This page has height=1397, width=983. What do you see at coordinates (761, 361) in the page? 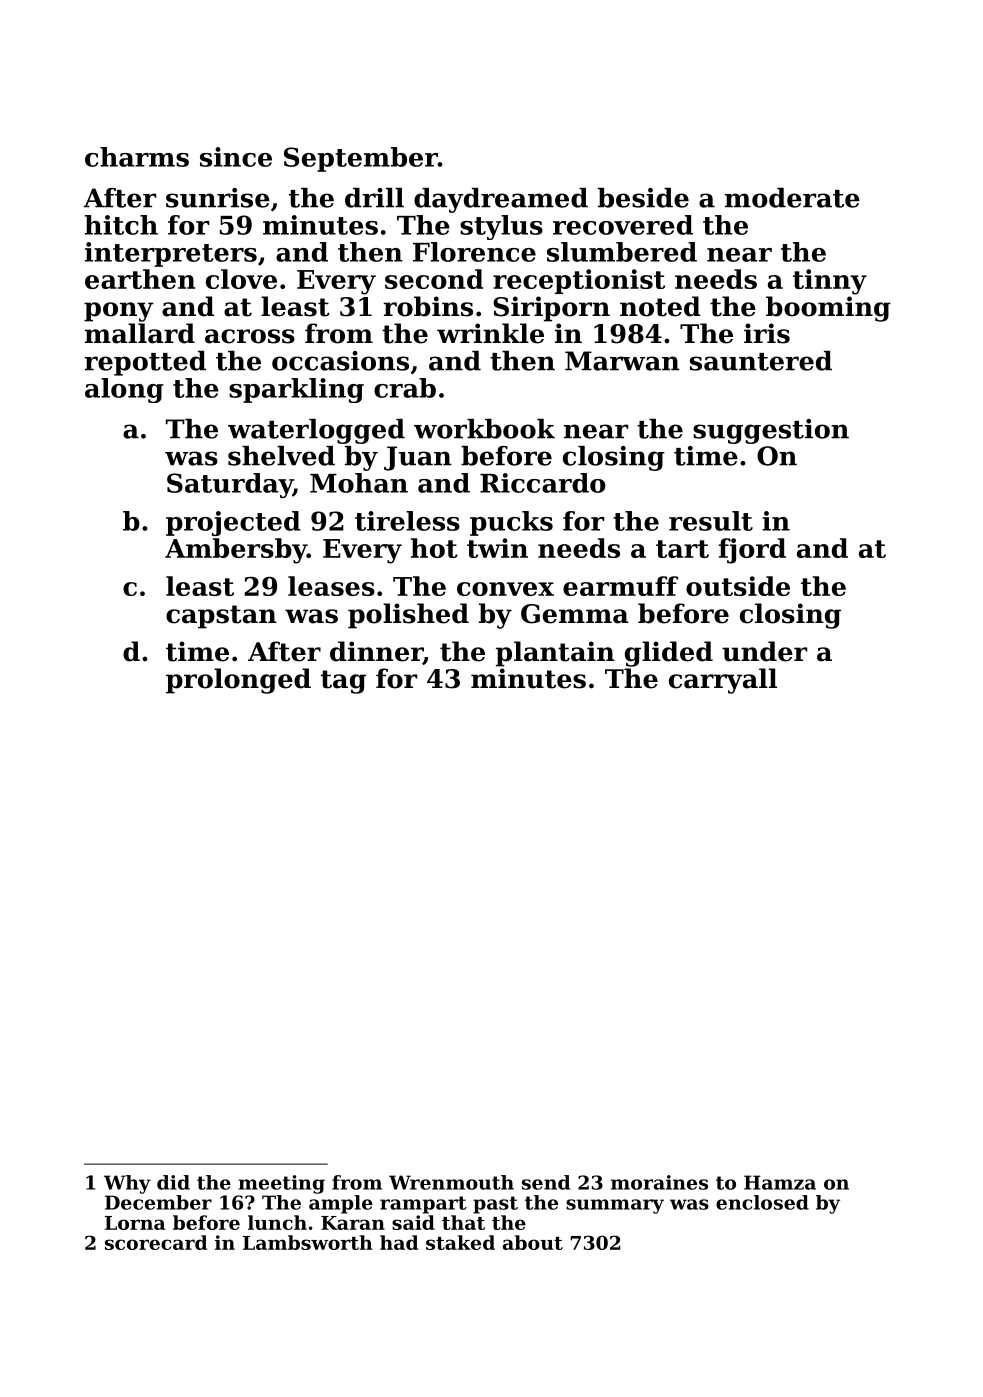
I see `sauntered` at bounding box center [761, 361].
